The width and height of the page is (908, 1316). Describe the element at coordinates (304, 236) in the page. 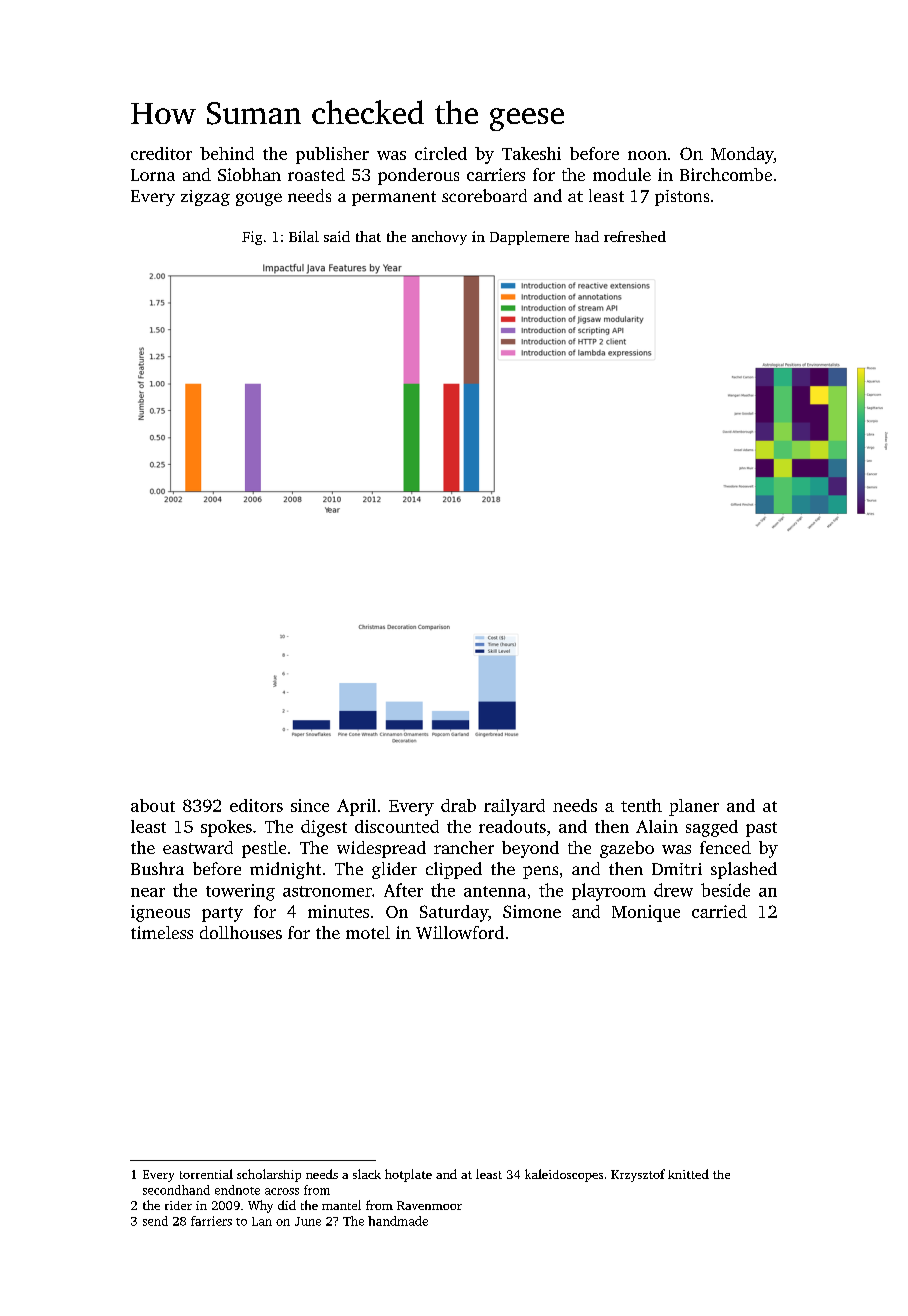

I see `Bilal` at that location.
